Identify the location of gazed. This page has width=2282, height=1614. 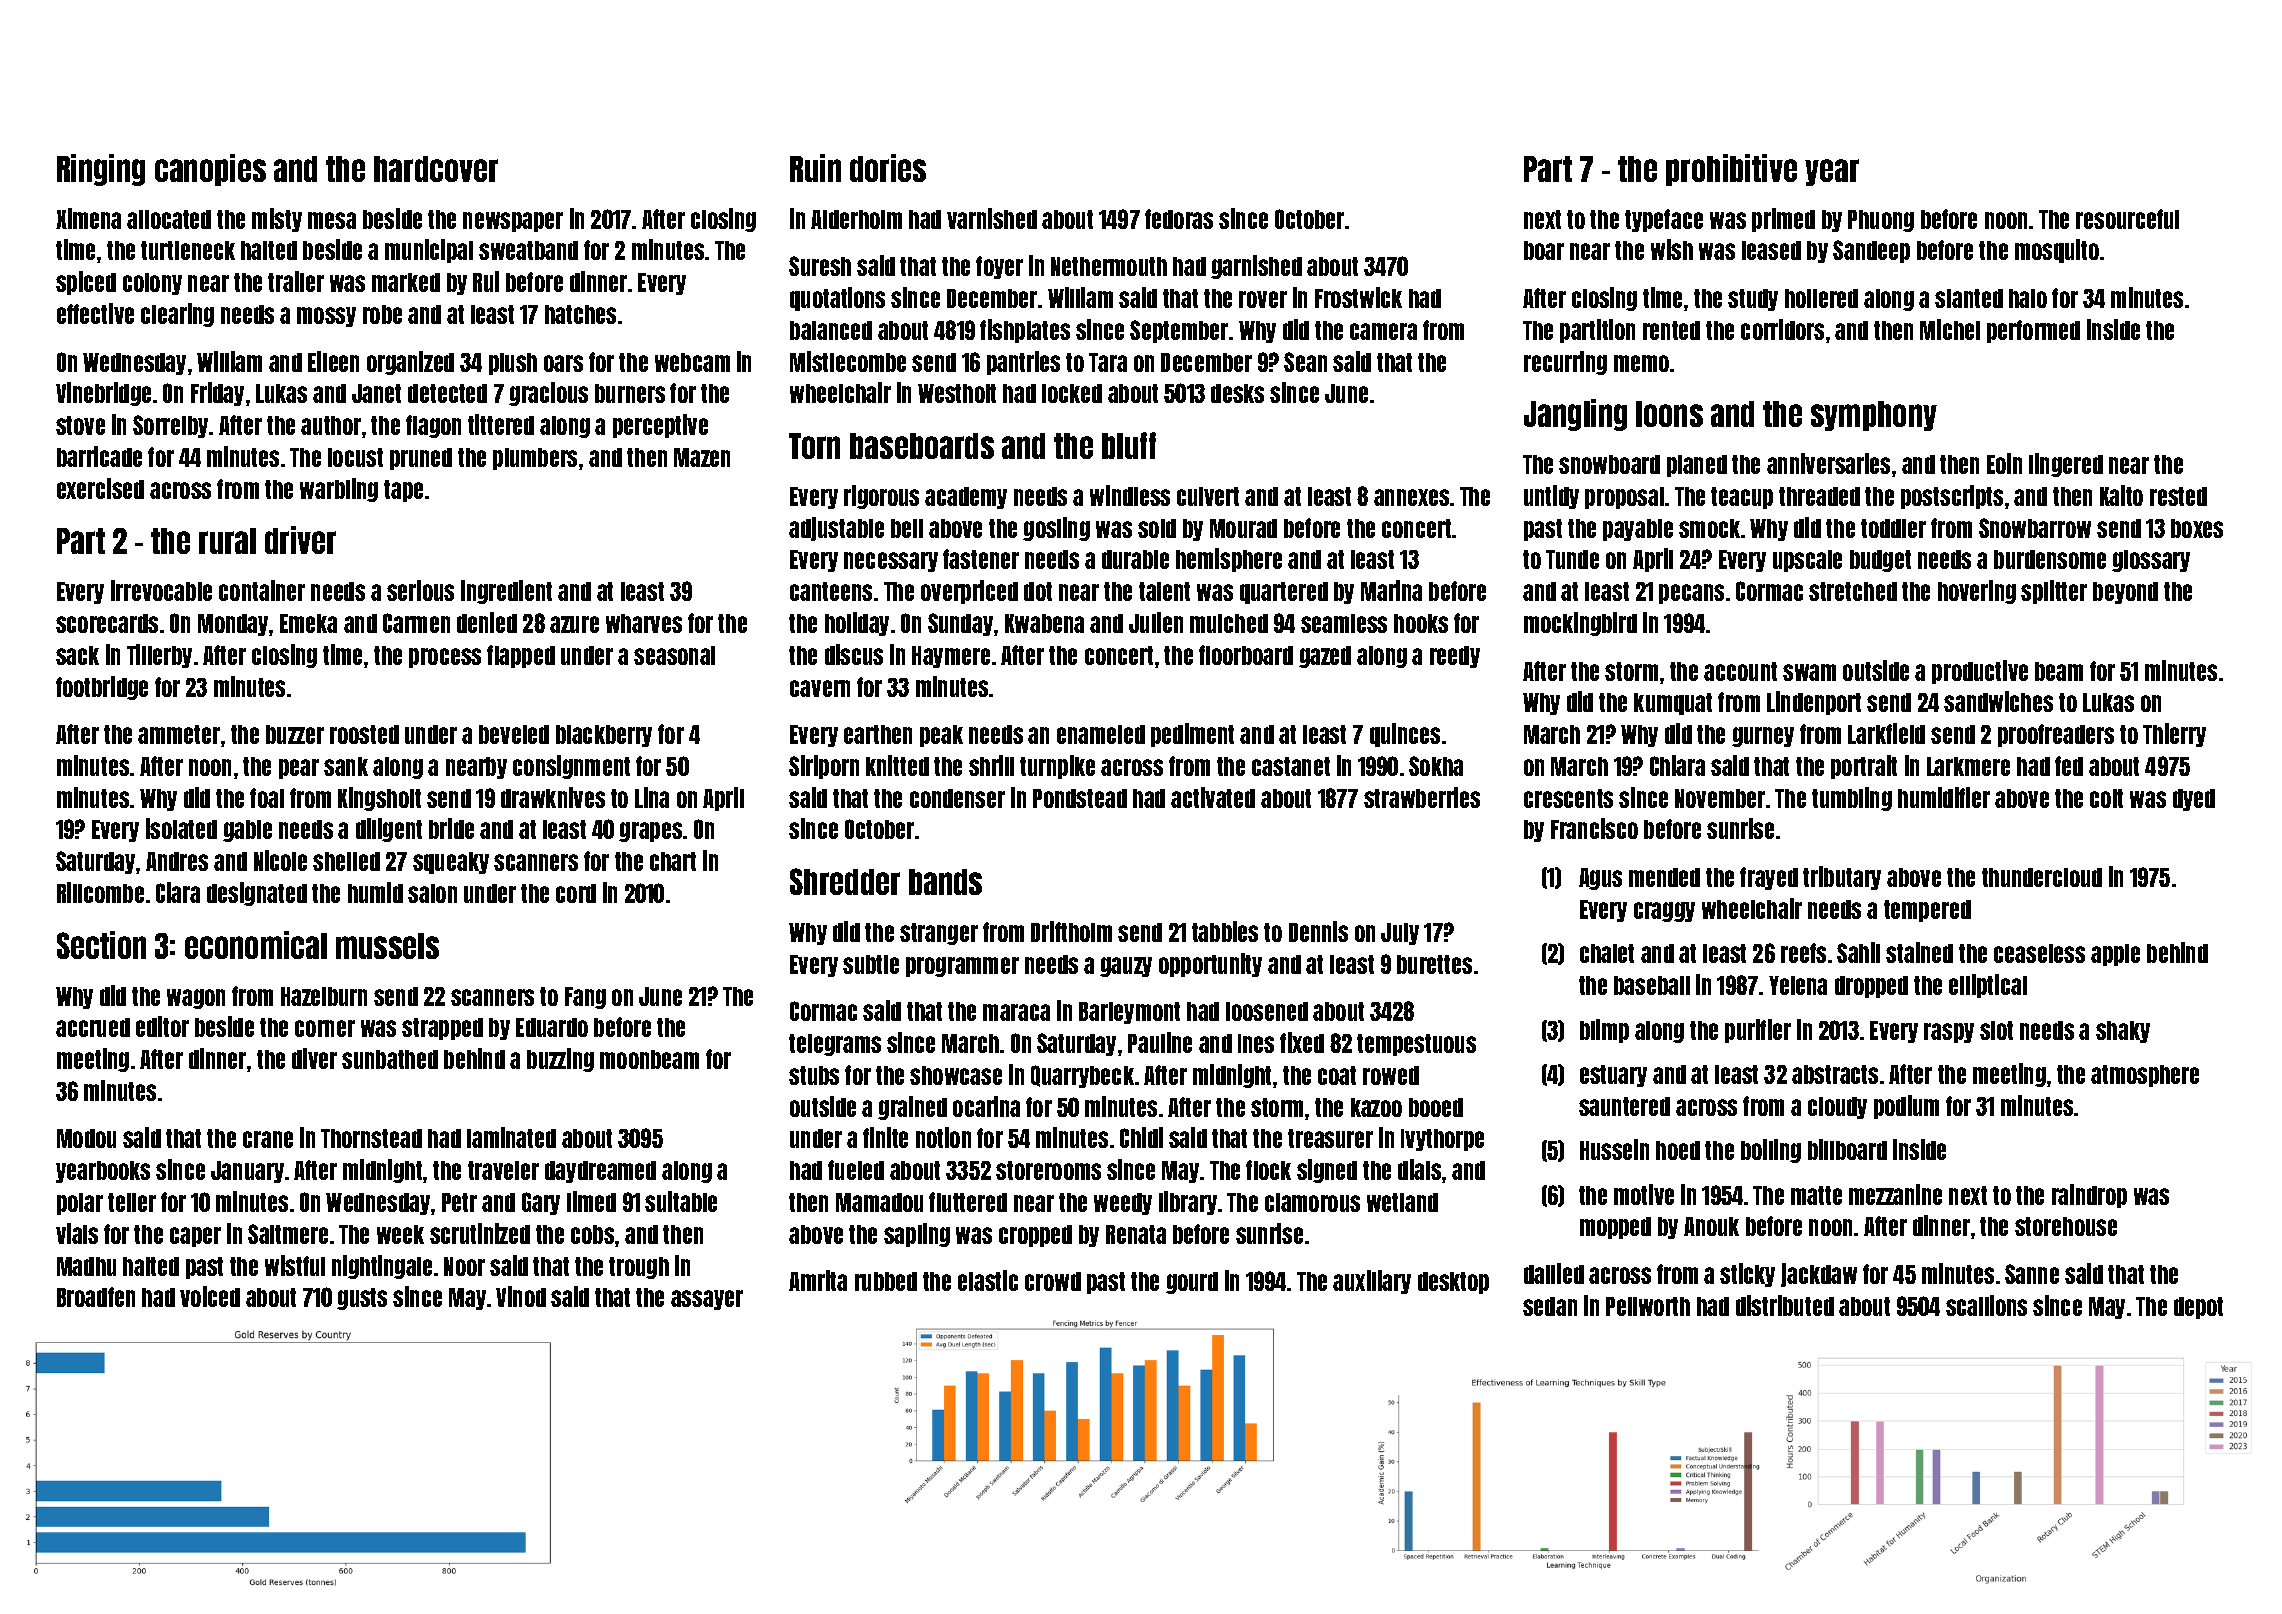
(1325, 657).
